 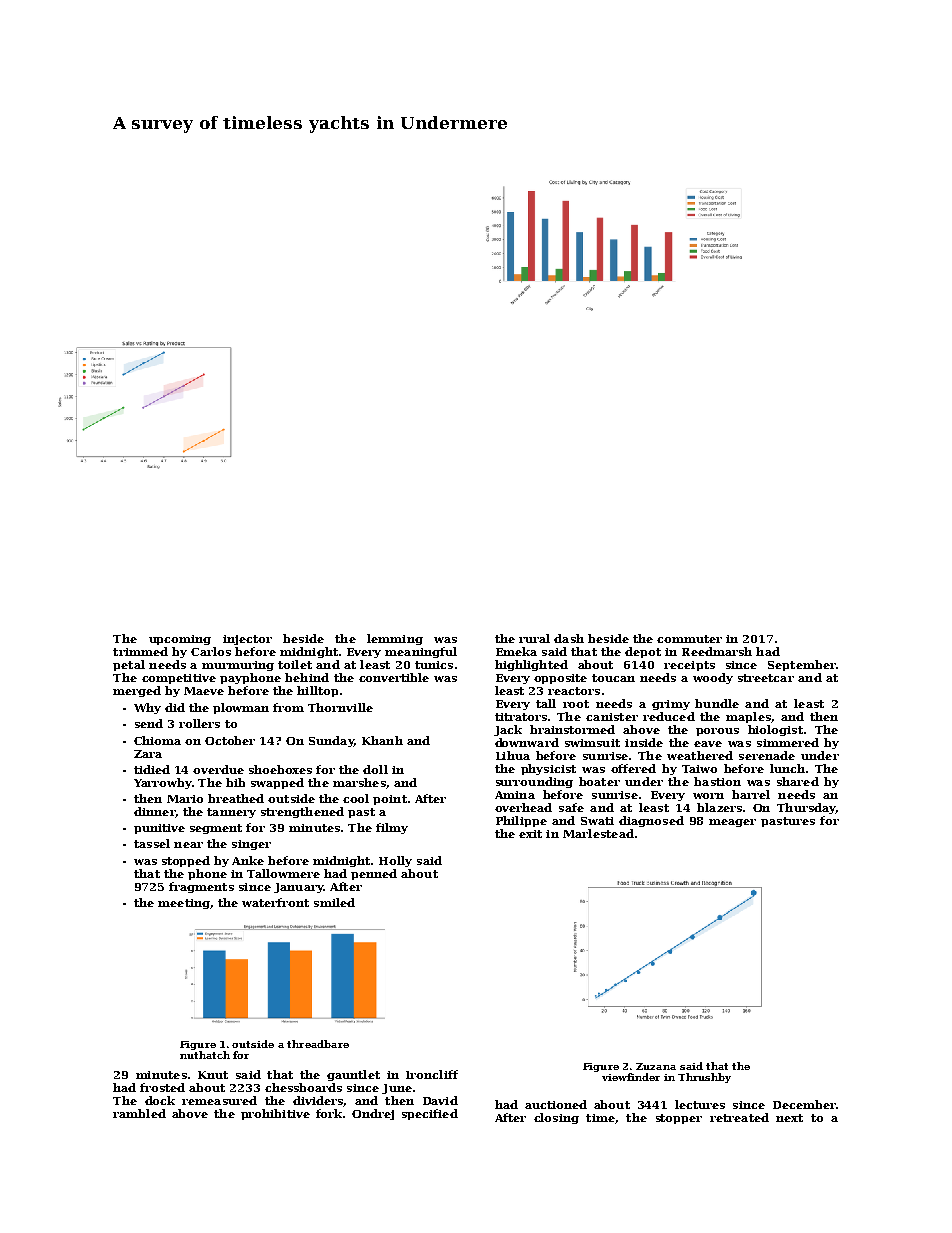 I want to click on Thrushby, so click(x=704, y=1078).
